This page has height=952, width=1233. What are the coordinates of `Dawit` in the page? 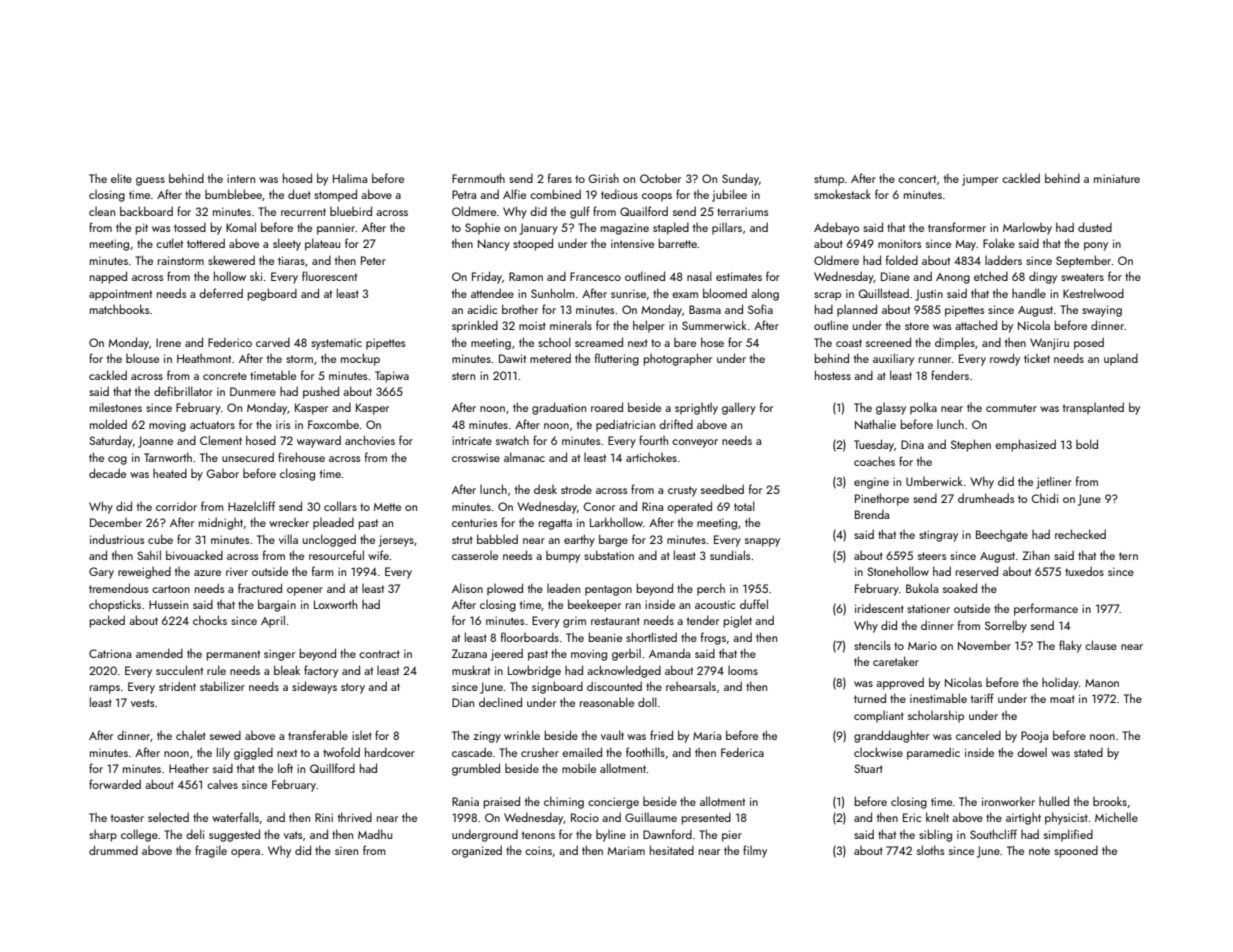 It's located at (512, 358).
